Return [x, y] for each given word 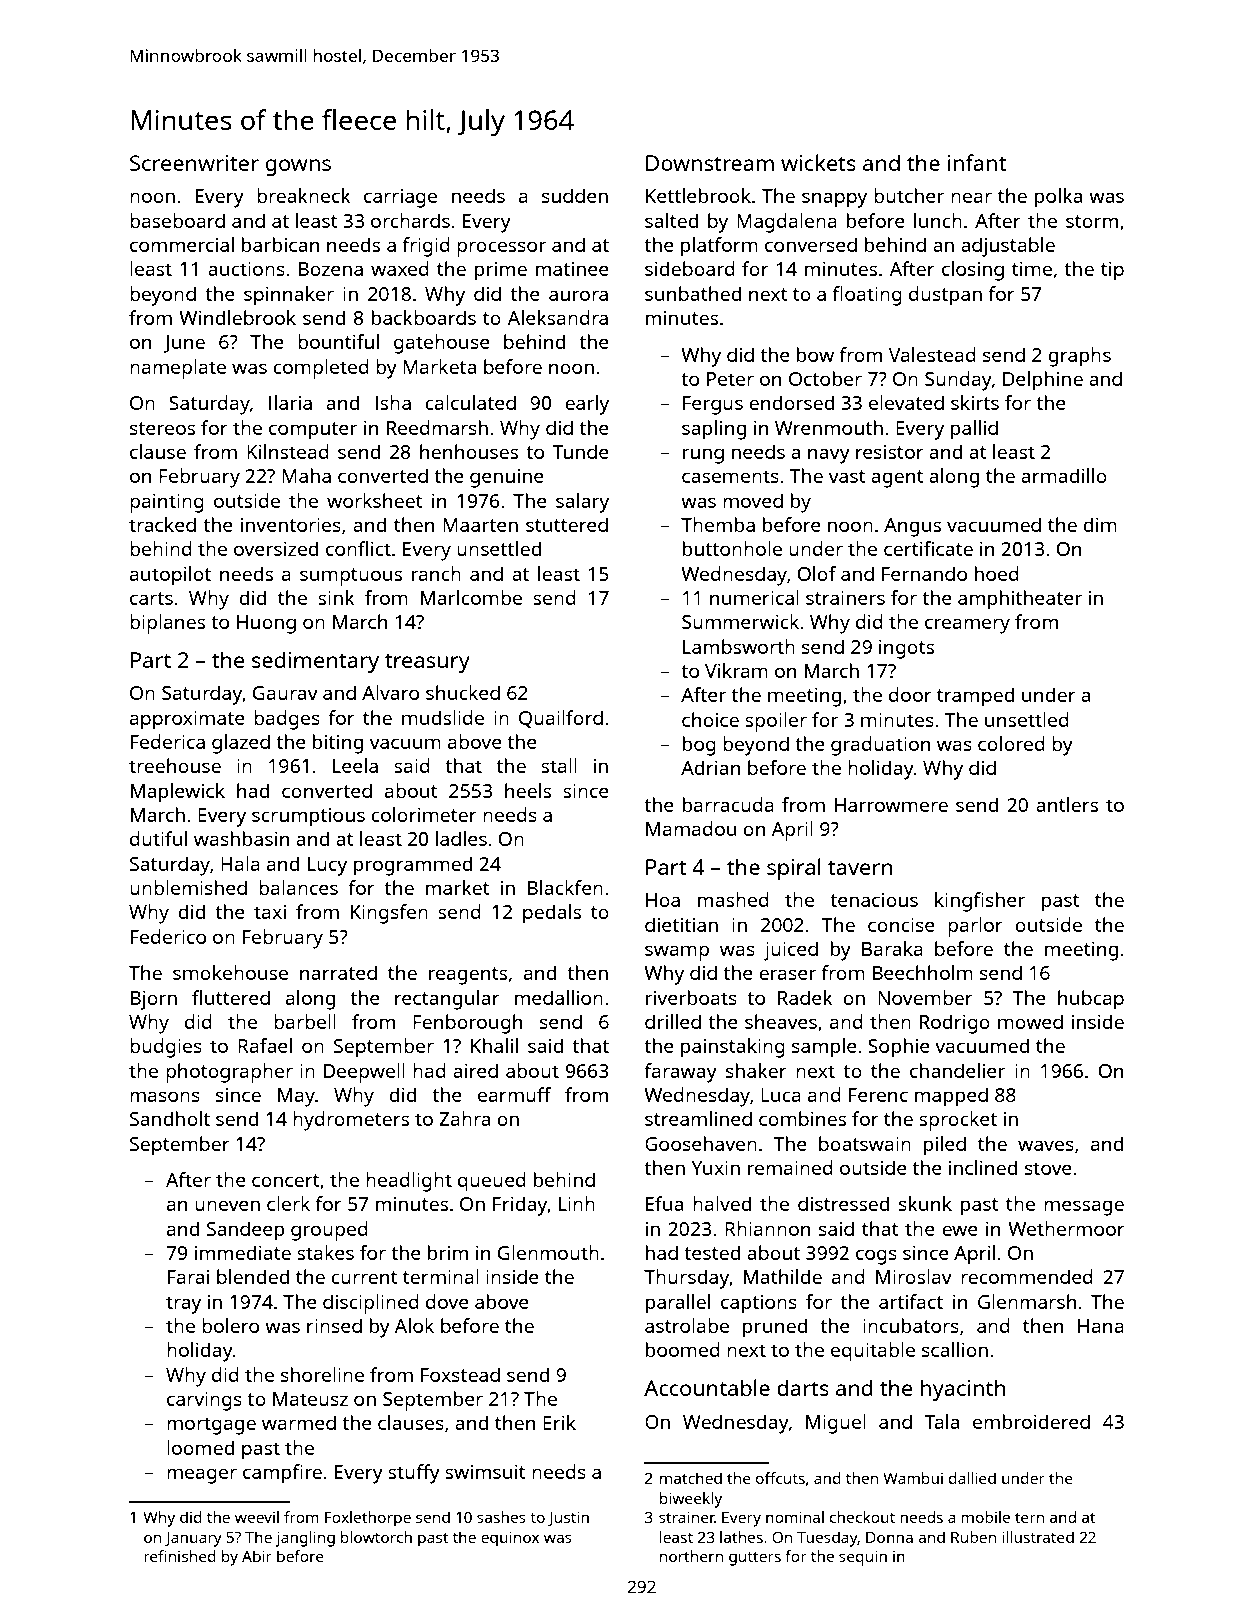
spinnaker [289, 296]
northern [691, 1556]
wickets [818, 162]
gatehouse [442, 344]
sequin [863, 1558]
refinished [180, 1556]
